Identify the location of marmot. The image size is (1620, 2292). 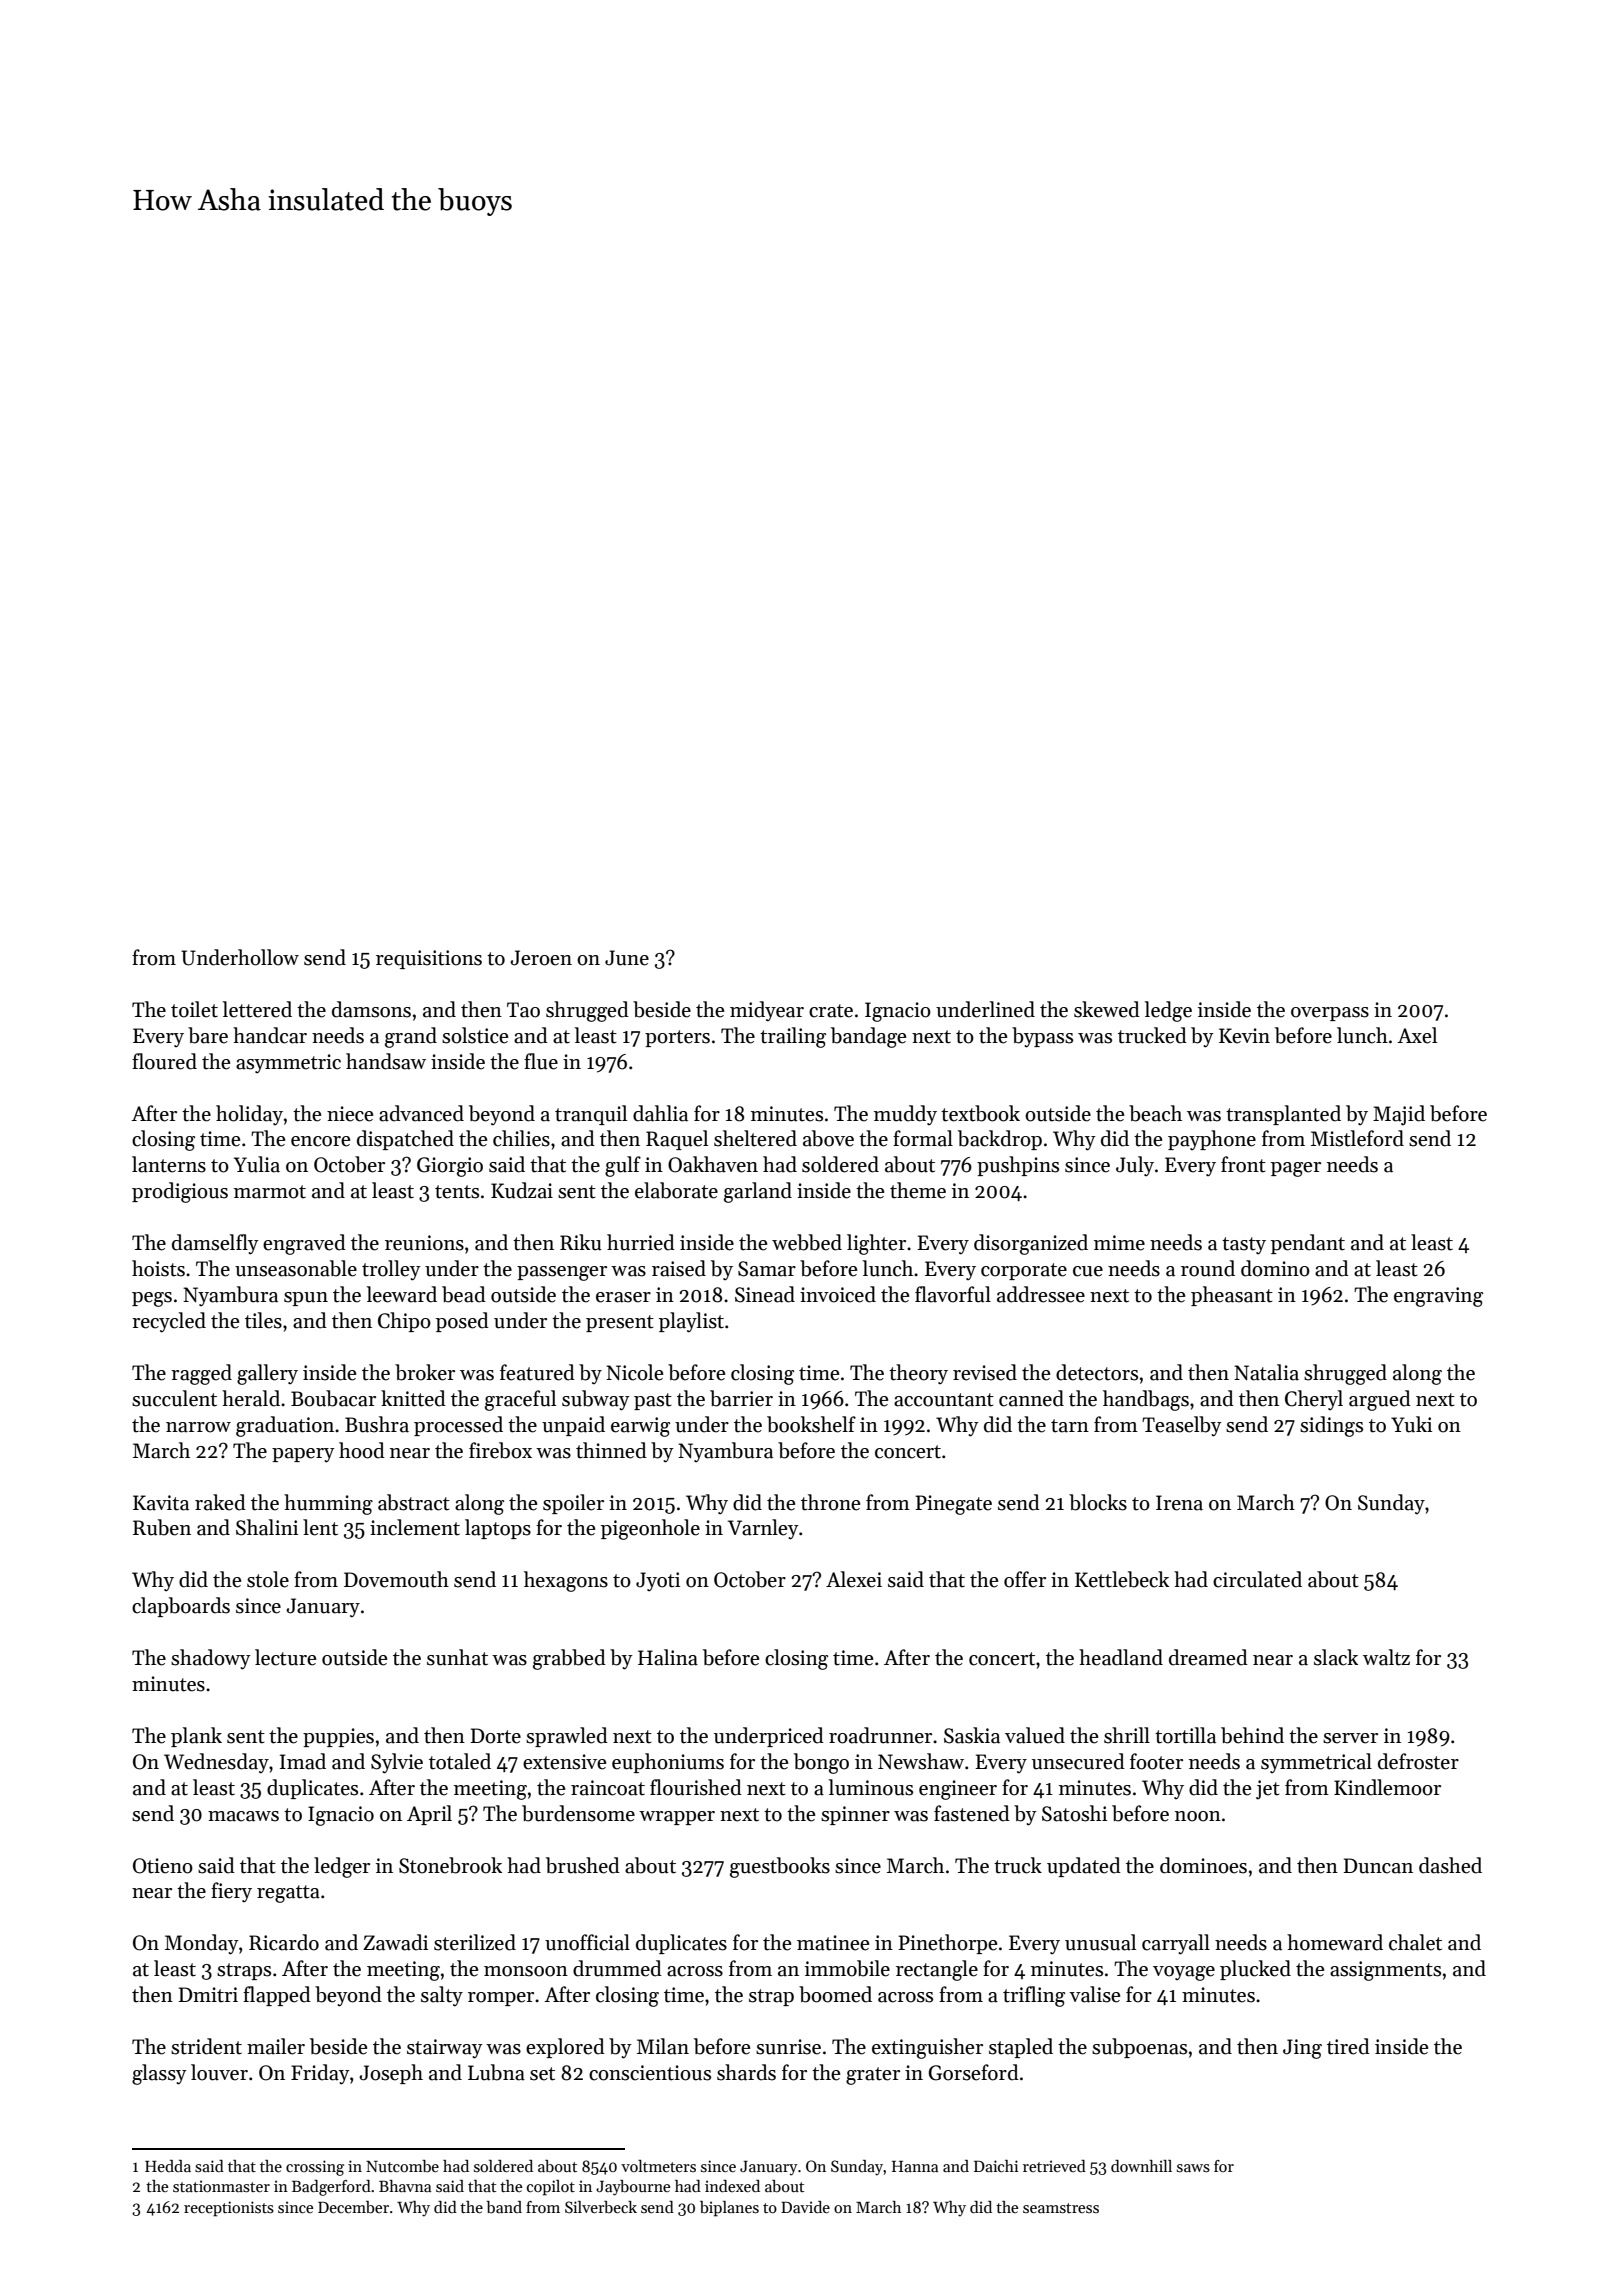
(270, 1192).
